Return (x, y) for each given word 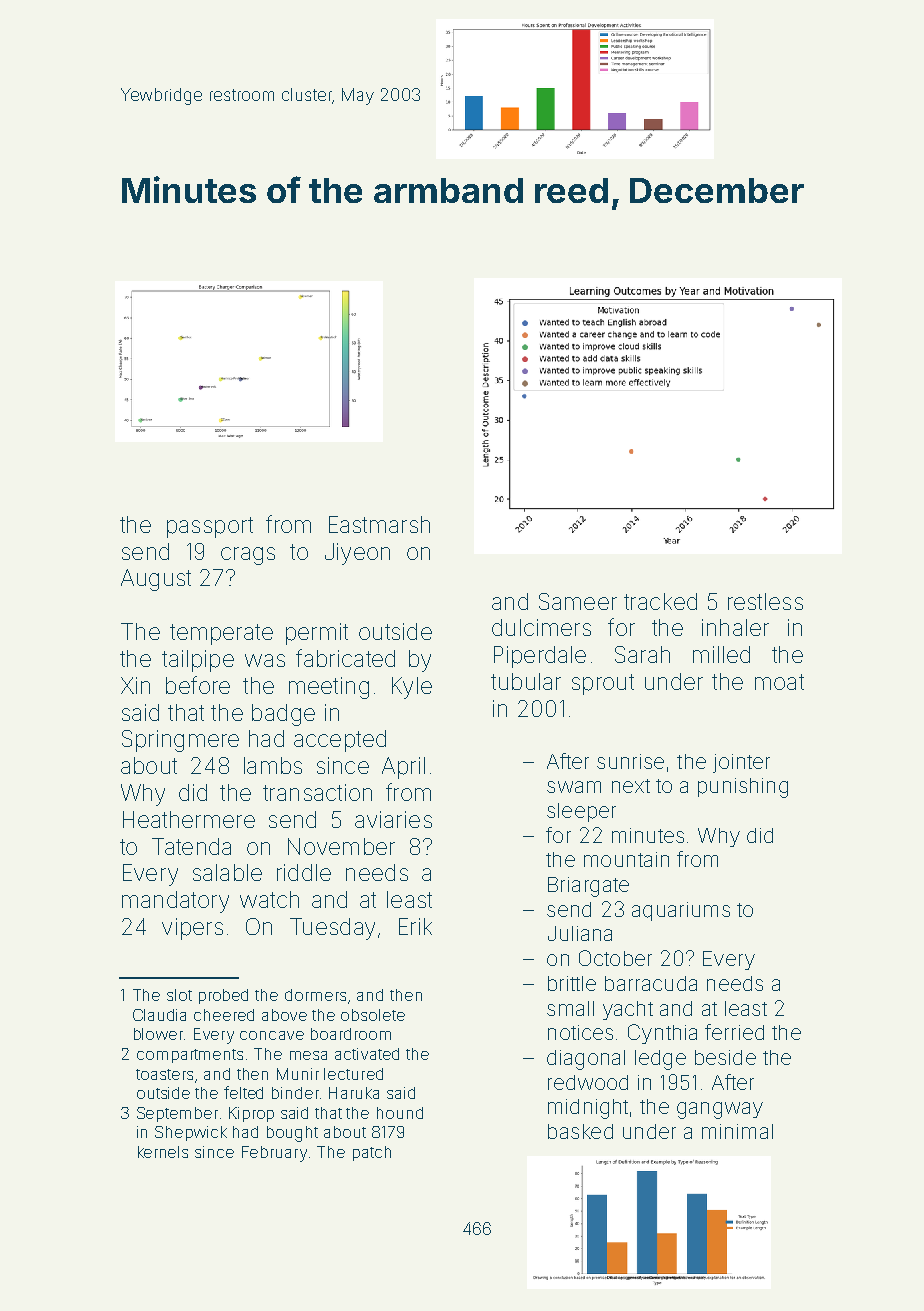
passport (210, 527)
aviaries (393, 819)
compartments (190, 1056)
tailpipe (198, 661)
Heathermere (189, 819)
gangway (720, 1110)
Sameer (578, 601)
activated (367, 1054)
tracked (660, 601)
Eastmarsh (379, 524)
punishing (743, 788)
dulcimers (541, 627)
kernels (163, 1152)
